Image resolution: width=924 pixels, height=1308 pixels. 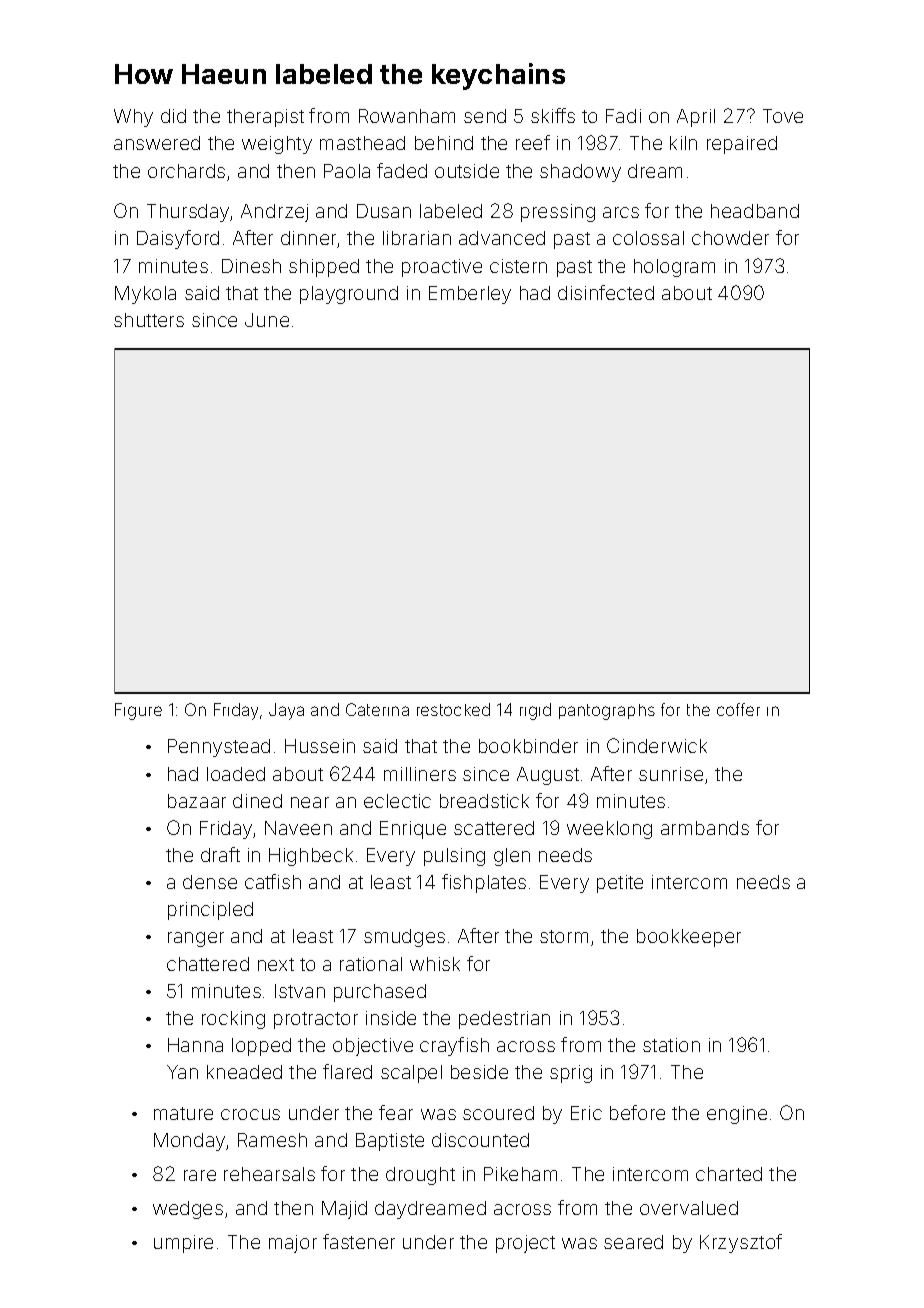 What do you see at coordinates (286, 711) in the screenshot?
I see `Jaya` at bounding box center [286, 711].
